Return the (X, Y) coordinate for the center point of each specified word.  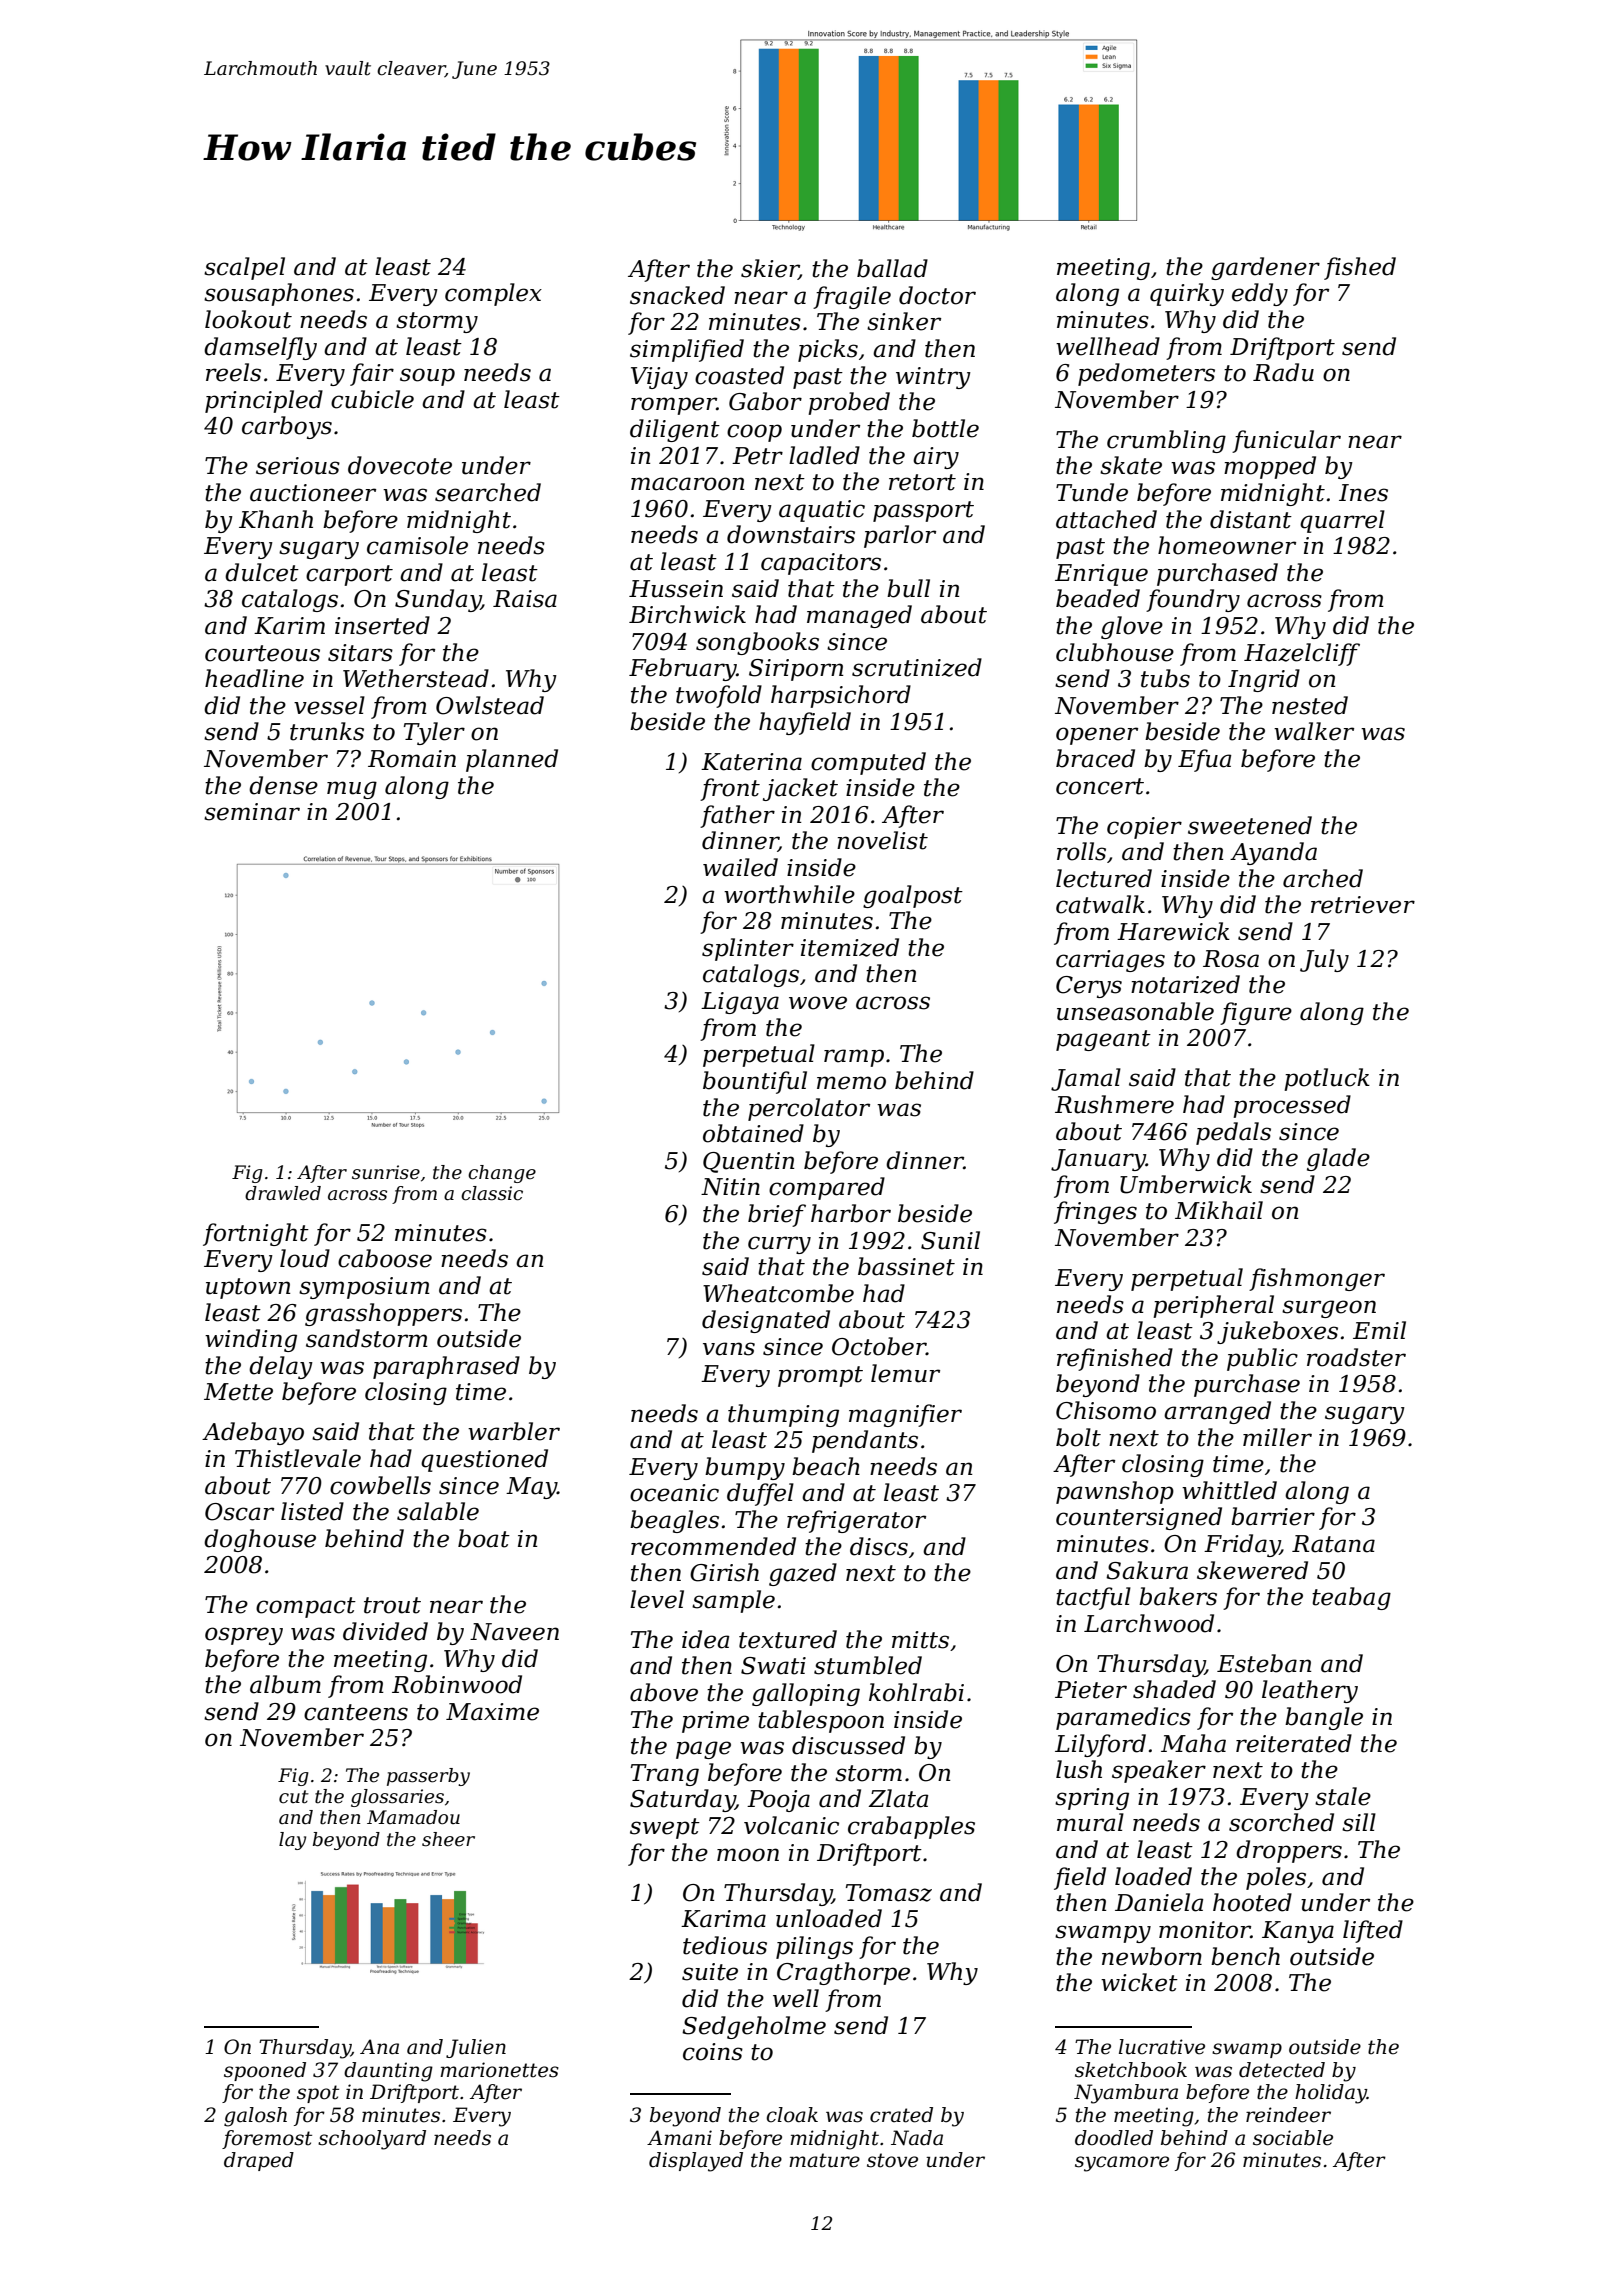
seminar (252, 812)
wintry (933, 378)
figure (1256, 1013)
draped (259, 2161)
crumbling (1166, 441)
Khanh (276, 519)
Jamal (1086, 1079)
